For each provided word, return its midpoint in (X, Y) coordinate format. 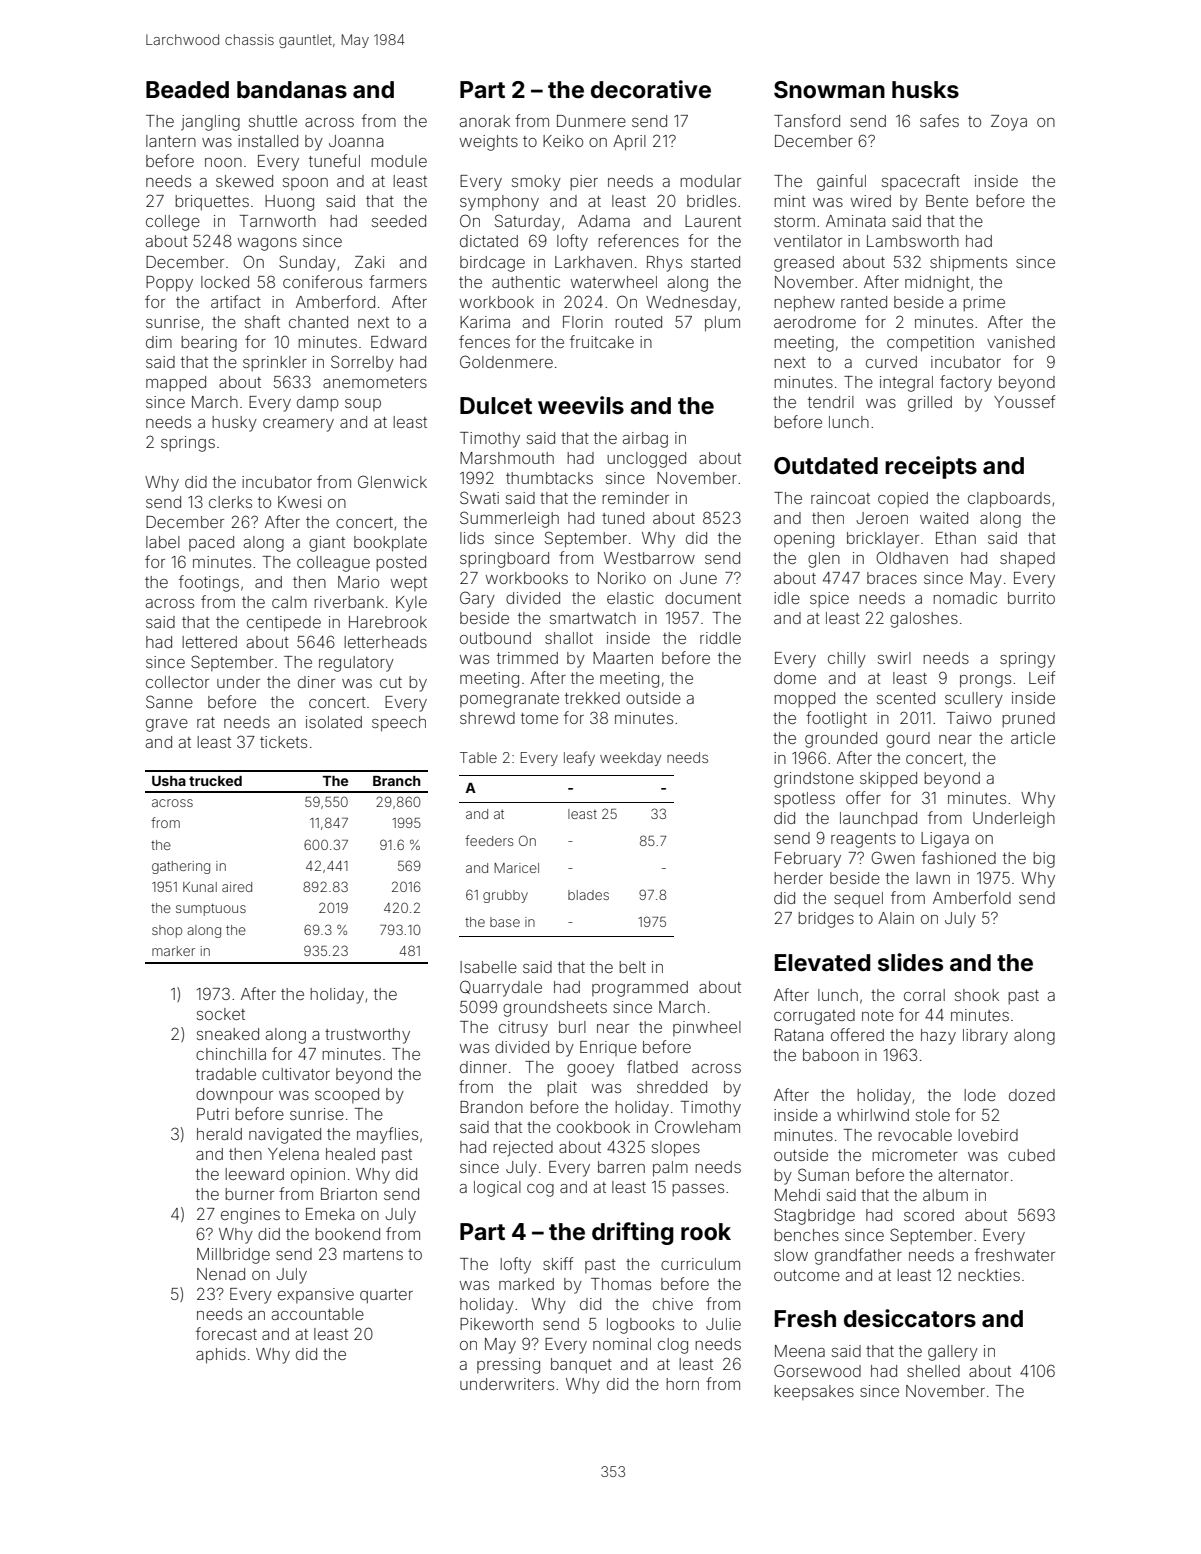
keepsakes (814, 1392)
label (163, 542)
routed (638, 322)
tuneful (334, 160)
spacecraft (921, 182)
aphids (221, 1356)
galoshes (924, 620)
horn (682, 1384)
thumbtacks (549, 478)
